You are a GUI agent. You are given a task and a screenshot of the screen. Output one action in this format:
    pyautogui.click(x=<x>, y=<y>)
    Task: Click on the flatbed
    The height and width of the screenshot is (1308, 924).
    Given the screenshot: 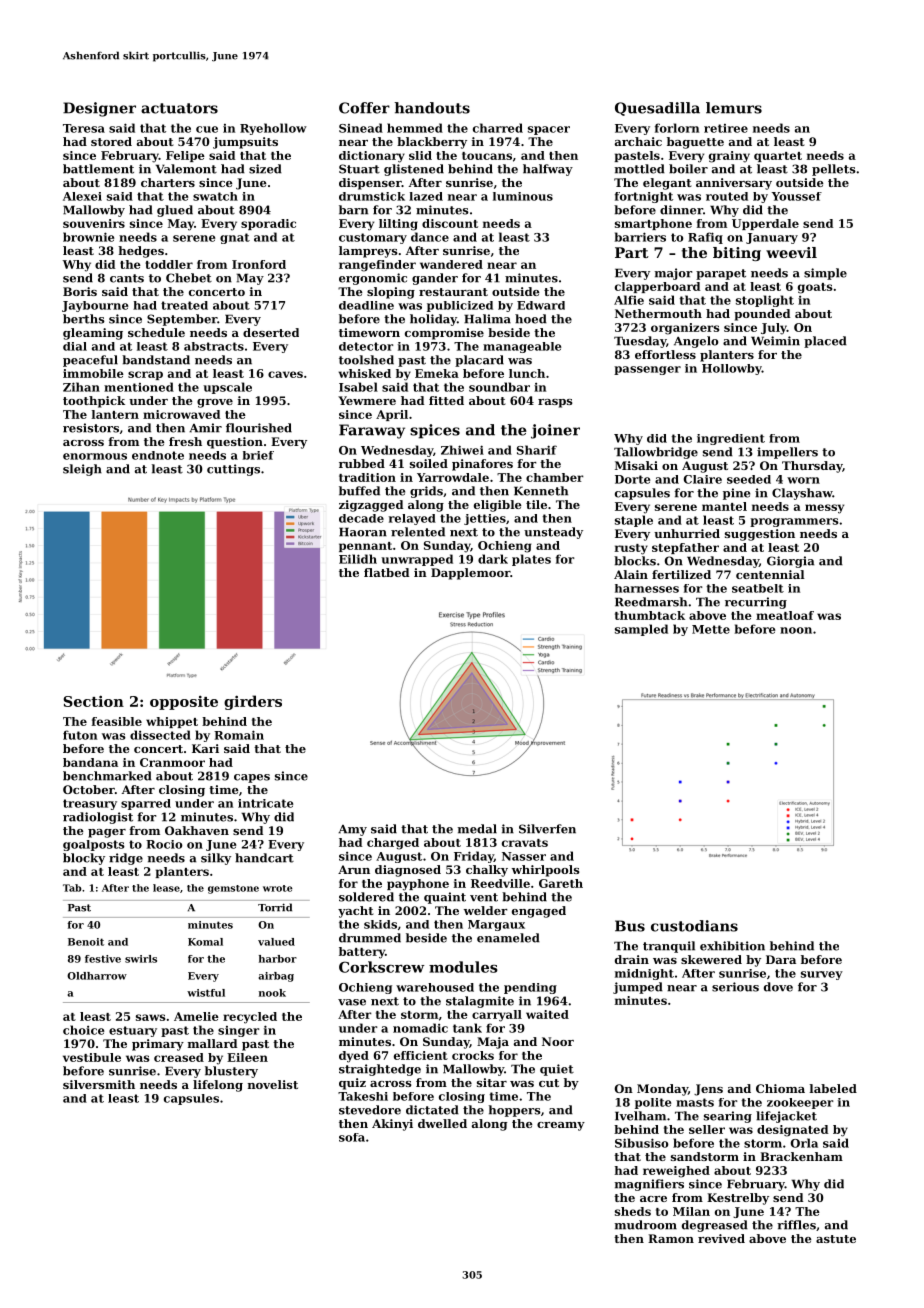 What is the action you would take?
    pyautogui.click(x=386, y=572)
